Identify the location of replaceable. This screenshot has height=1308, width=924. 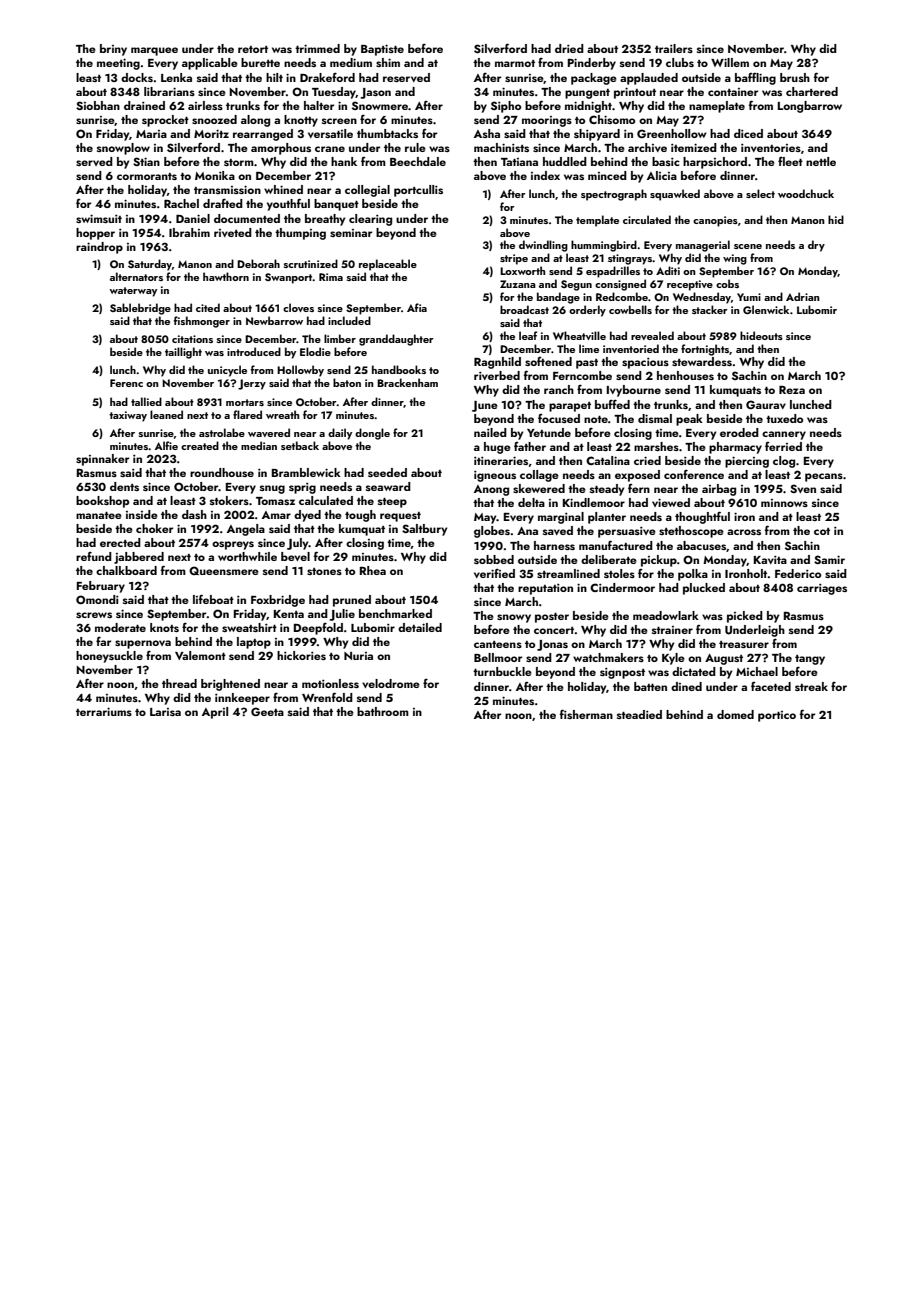
(388, 265).
